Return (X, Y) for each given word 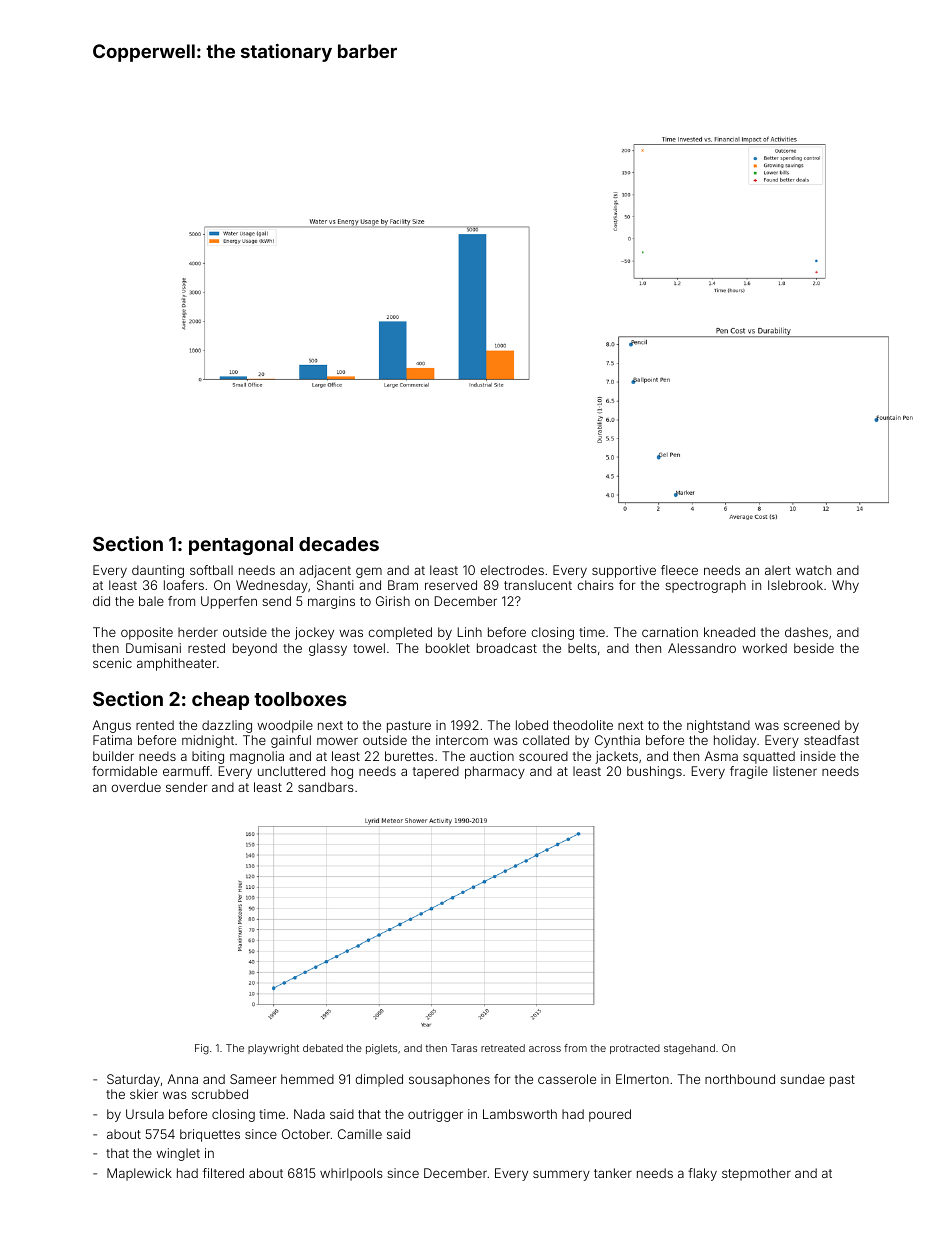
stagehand (689, 1049)
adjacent (325, 571)
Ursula (145, 1114)
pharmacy (495, 772)
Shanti (335, 585)
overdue (136, 787)
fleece (679, 570)
